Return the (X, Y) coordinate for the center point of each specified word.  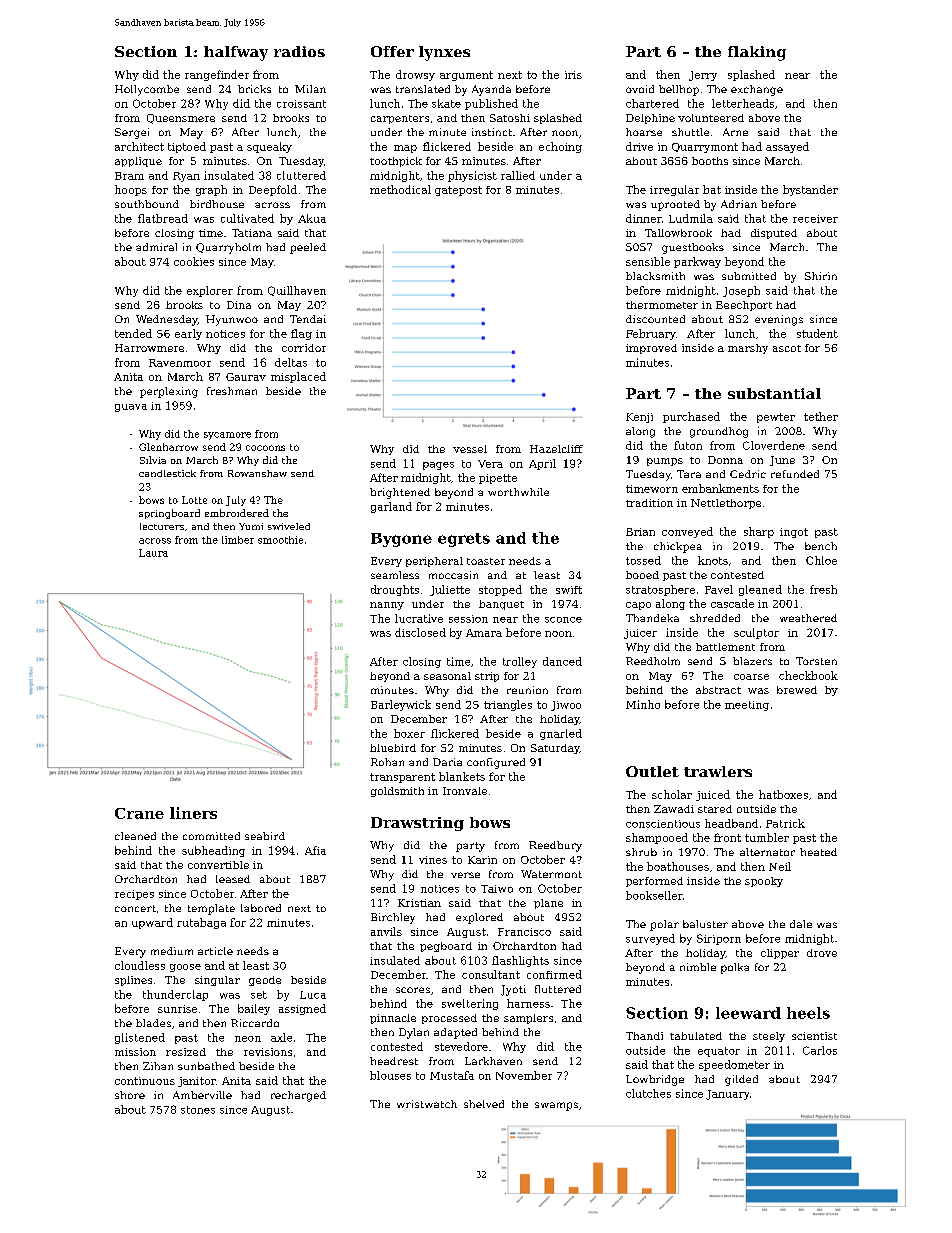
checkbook (808, 675)
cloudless (140, 965)
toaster (486, 561)
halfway (236, 53)
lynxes (444, 53)
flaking (757, 53)
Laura (153, 553)
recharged (298, 1096)
